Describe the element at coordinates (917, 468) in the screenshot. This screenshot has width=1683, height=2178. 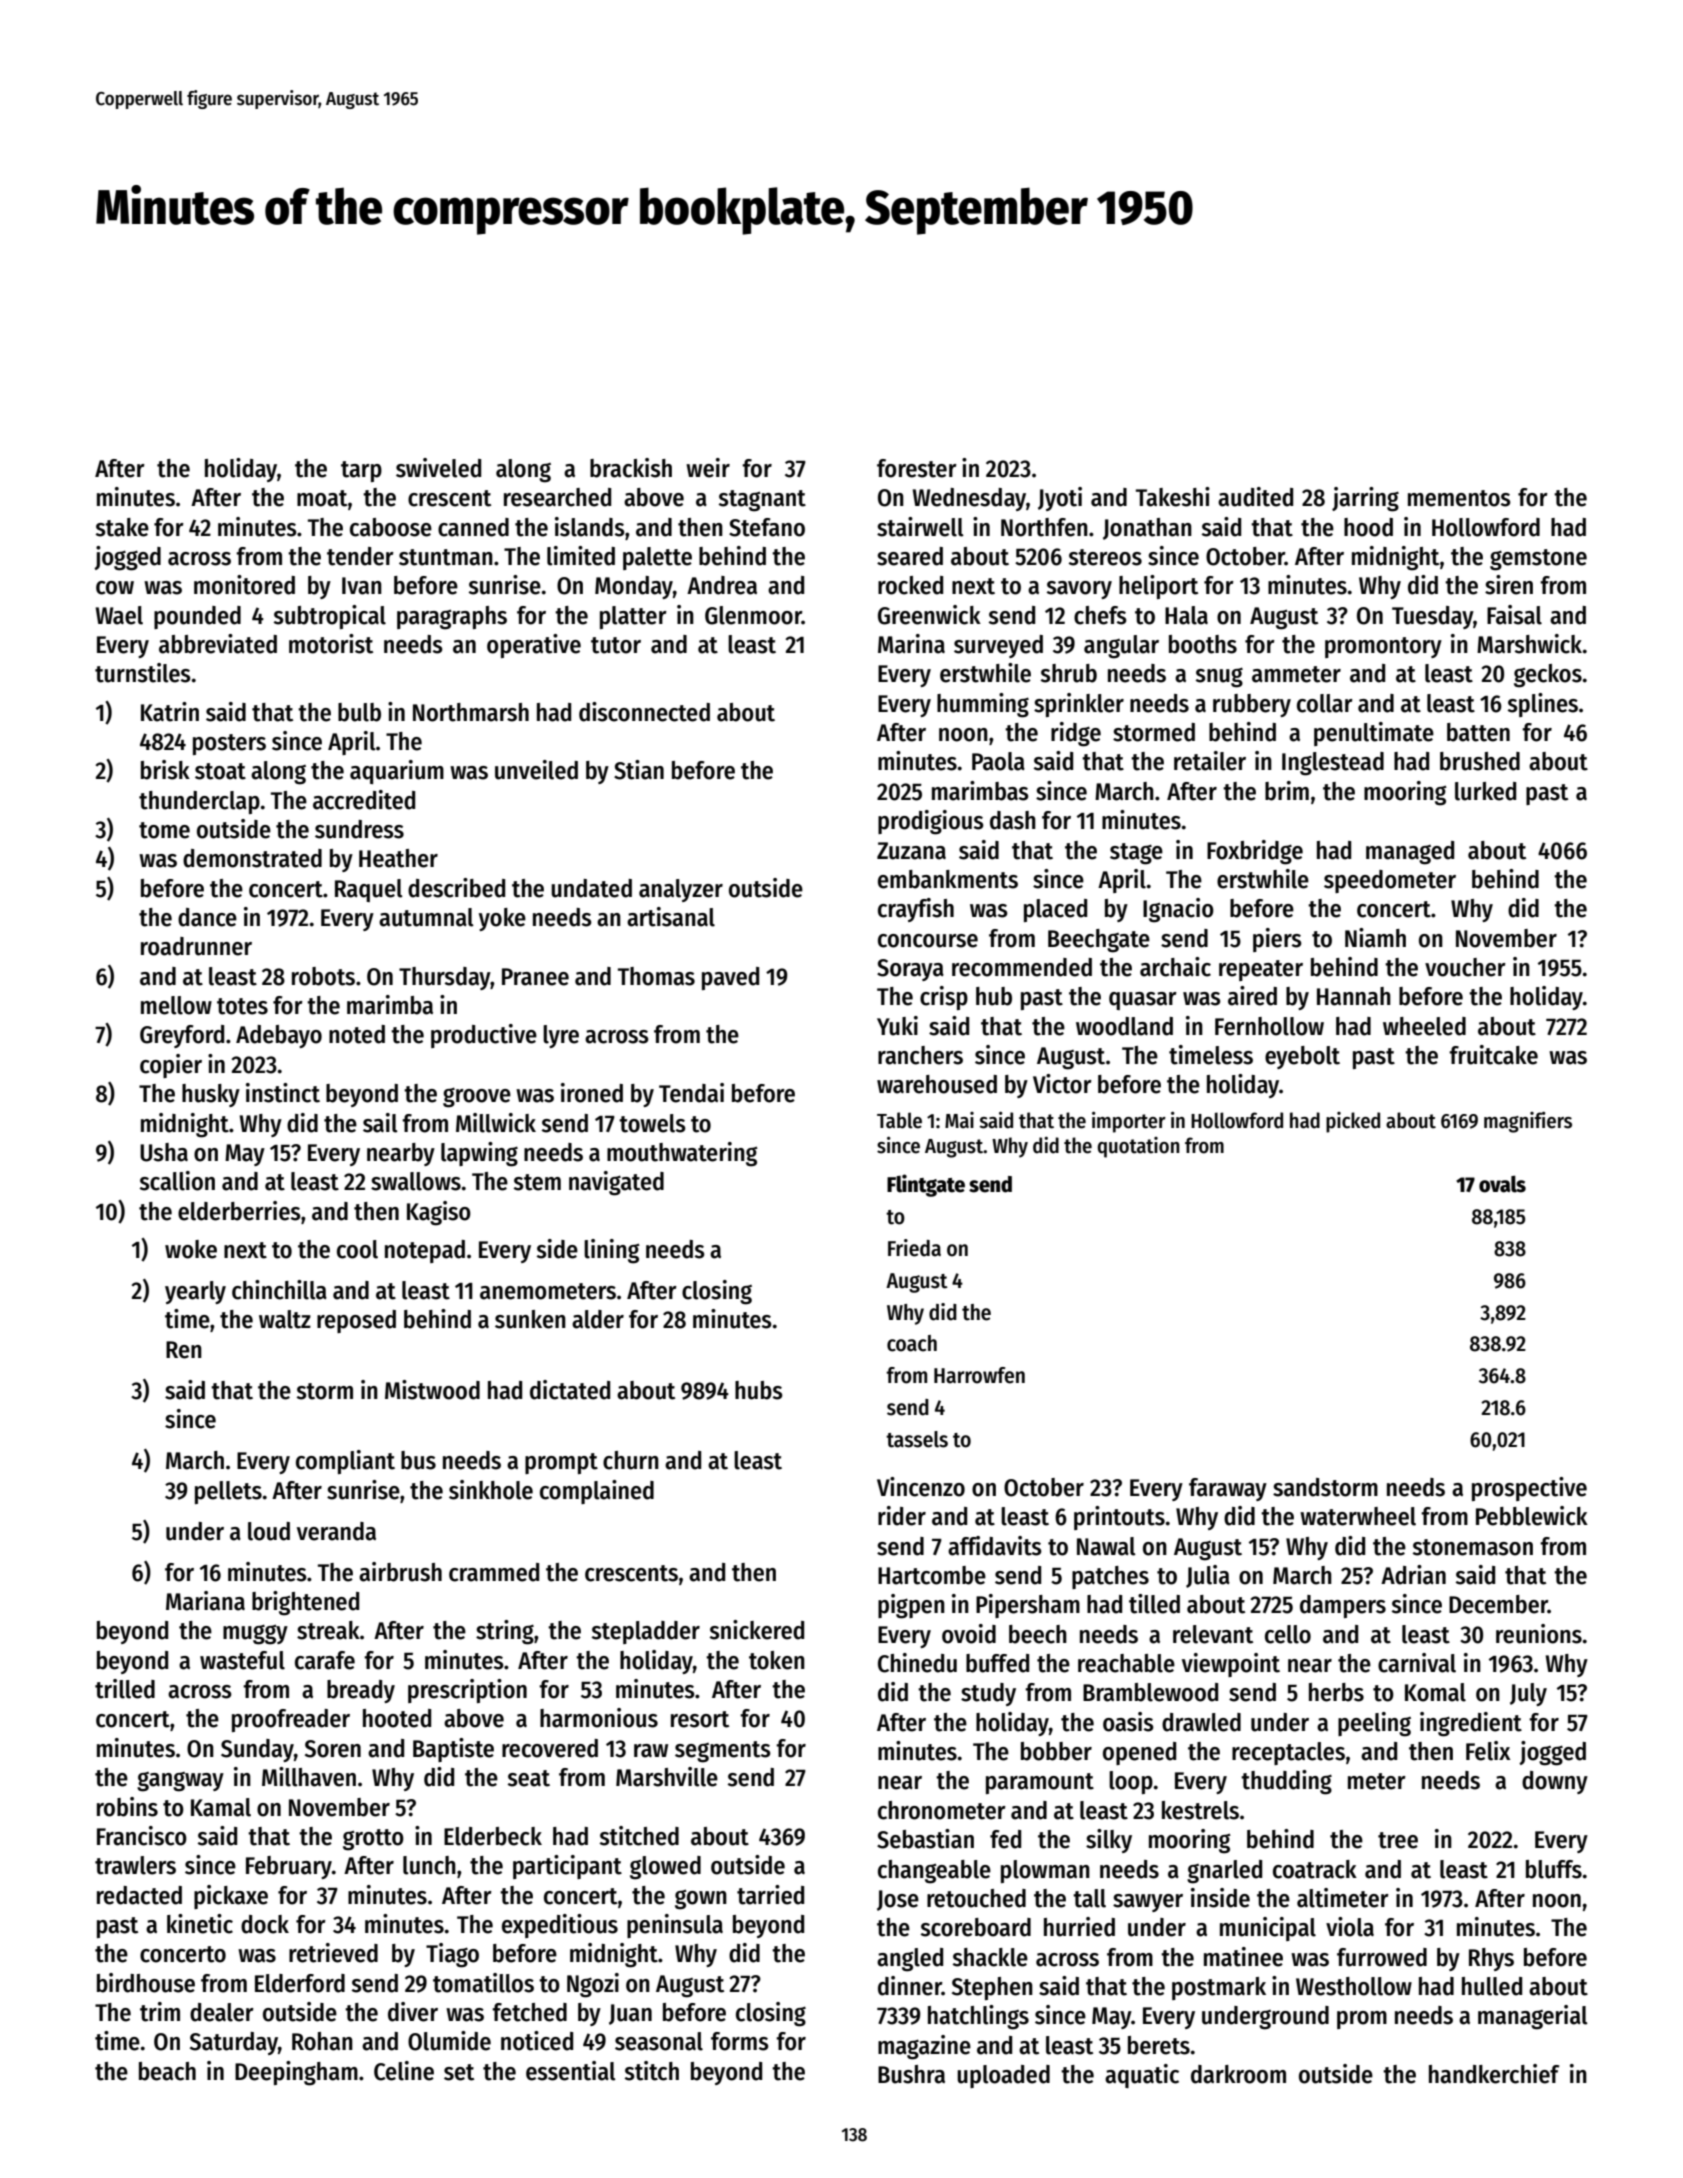
I see `forester` at that location.
